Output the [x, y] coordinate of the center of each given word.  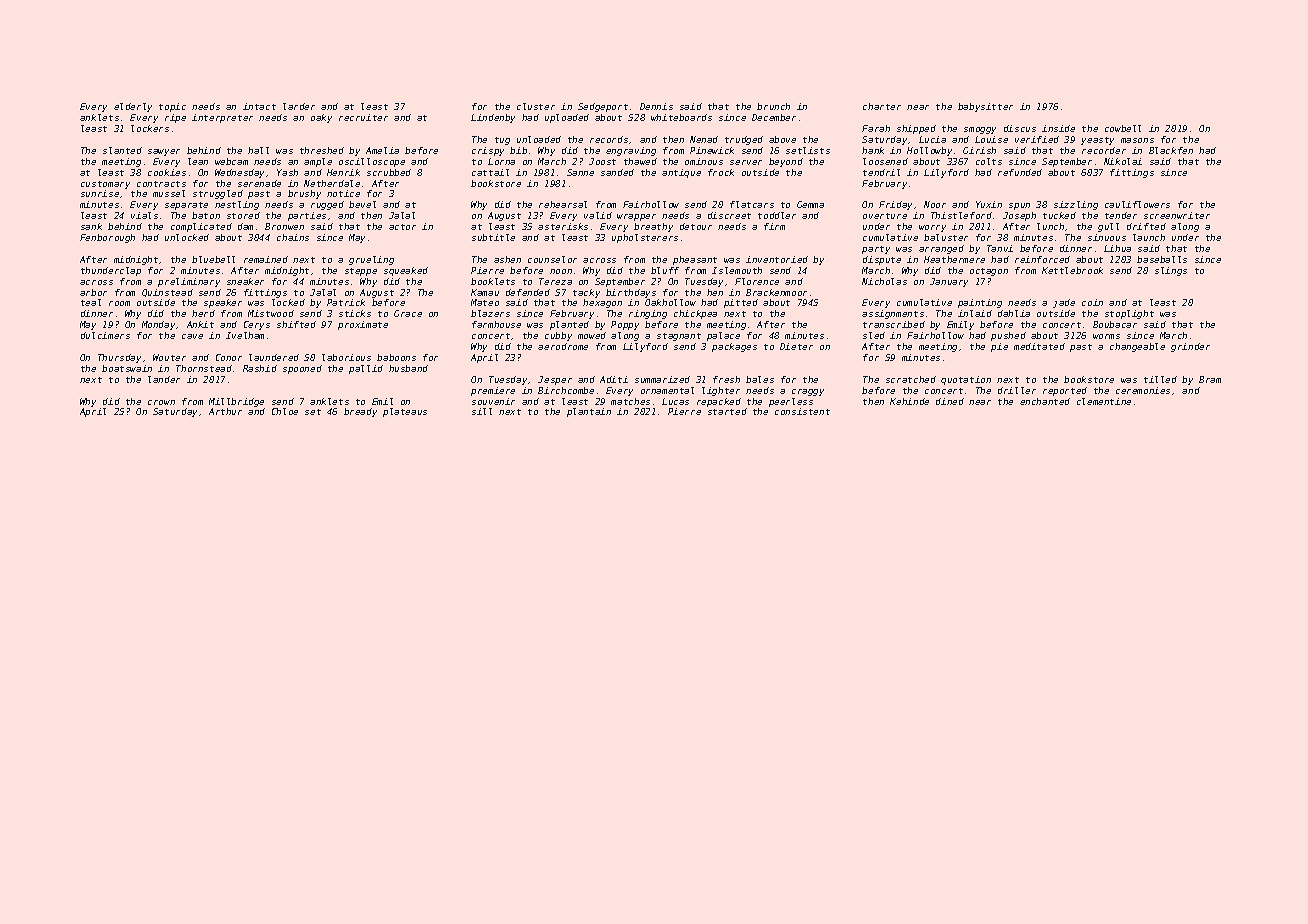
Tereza [555, 281]
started [727, 411]
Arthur [225, 411]
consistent [802, 411]
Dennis [656, 106]
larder [299, 106]
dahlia [1014, 313]
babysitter [985, 107]
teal [91, 302]
